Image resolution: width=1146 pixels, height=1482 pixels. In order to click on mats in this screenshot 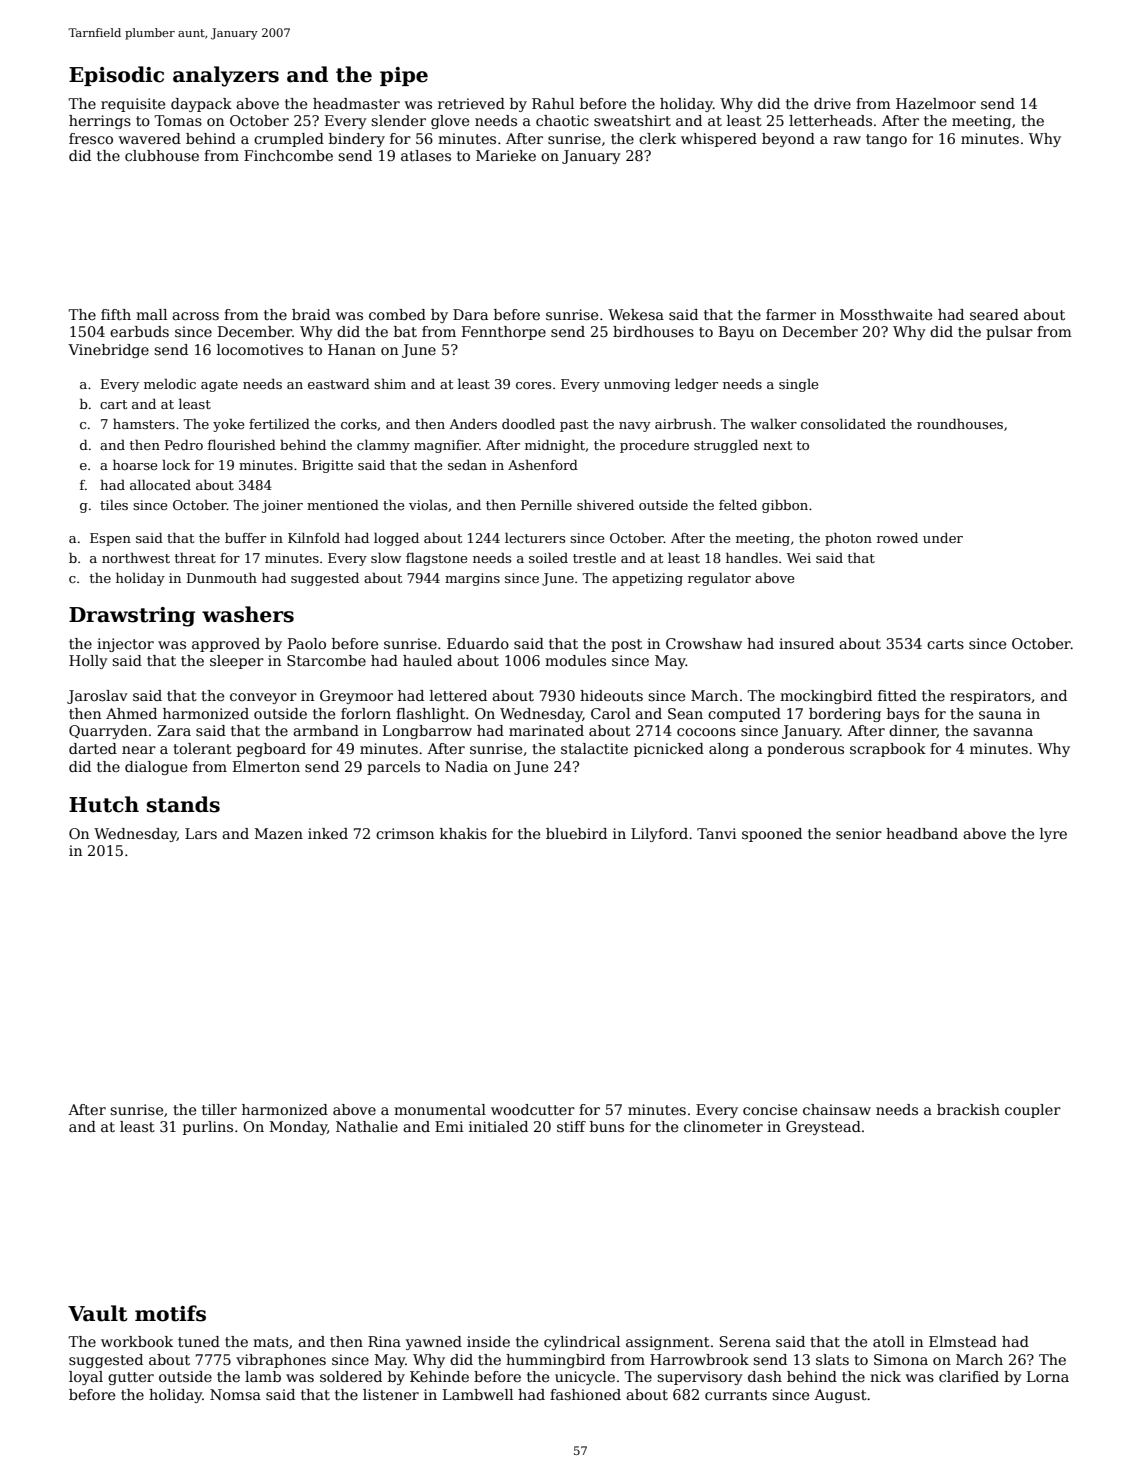, I will do `click(270, 1342)`.
